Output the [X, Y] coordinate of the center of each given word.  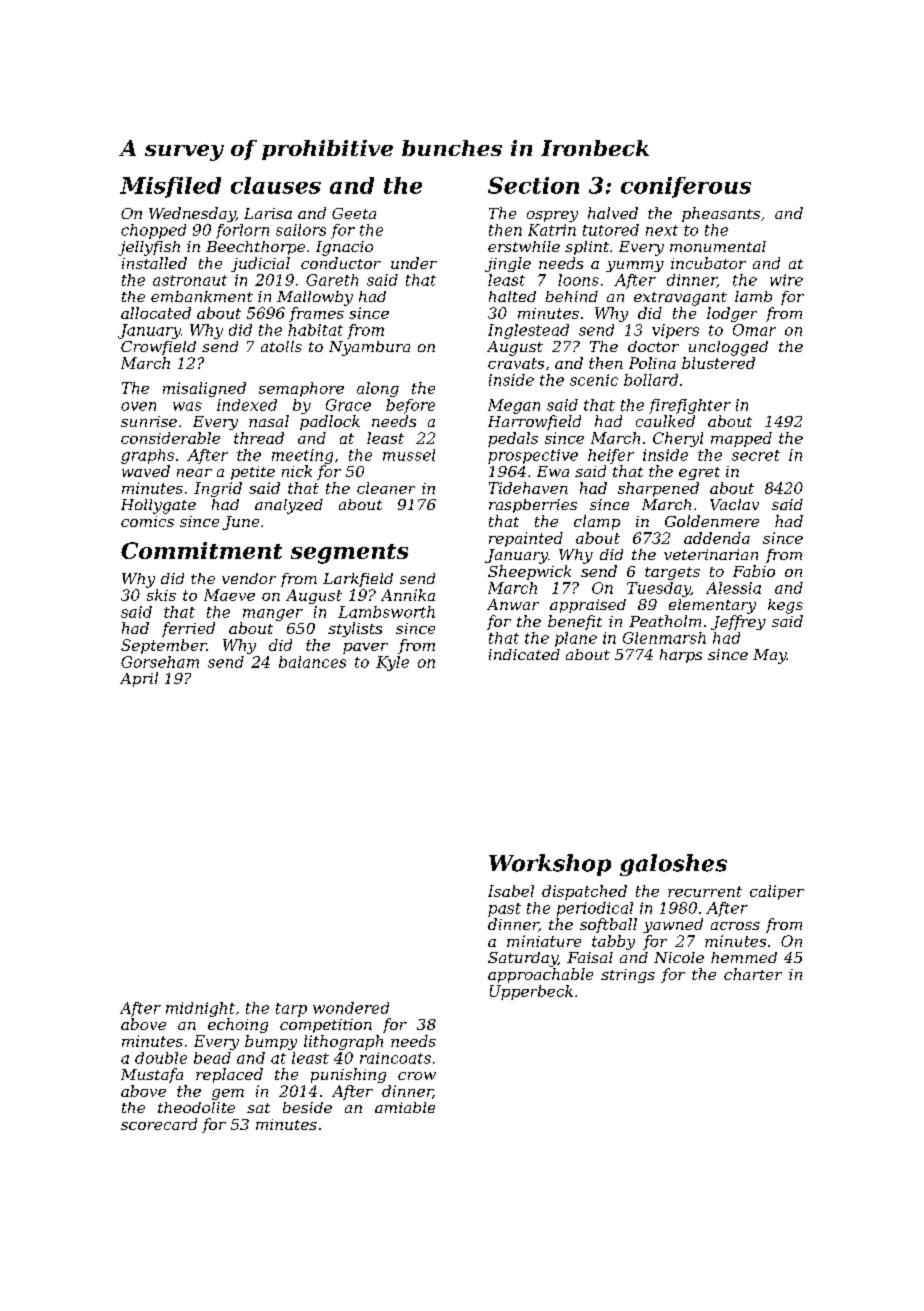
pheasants [721, 214]
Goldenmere [712, 521]
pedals [513, 439]
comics [147, 521]
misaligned [204, 389]
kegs [785, 606]
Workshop [550, 865]
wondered [351, 1008]
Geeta [354, 213]
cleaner [386, 488]
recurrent [705, 891]
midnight [200, 1009]
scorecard [159, 1124]
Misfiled [170, 187]
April [139, 679]
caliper [777, 892]
